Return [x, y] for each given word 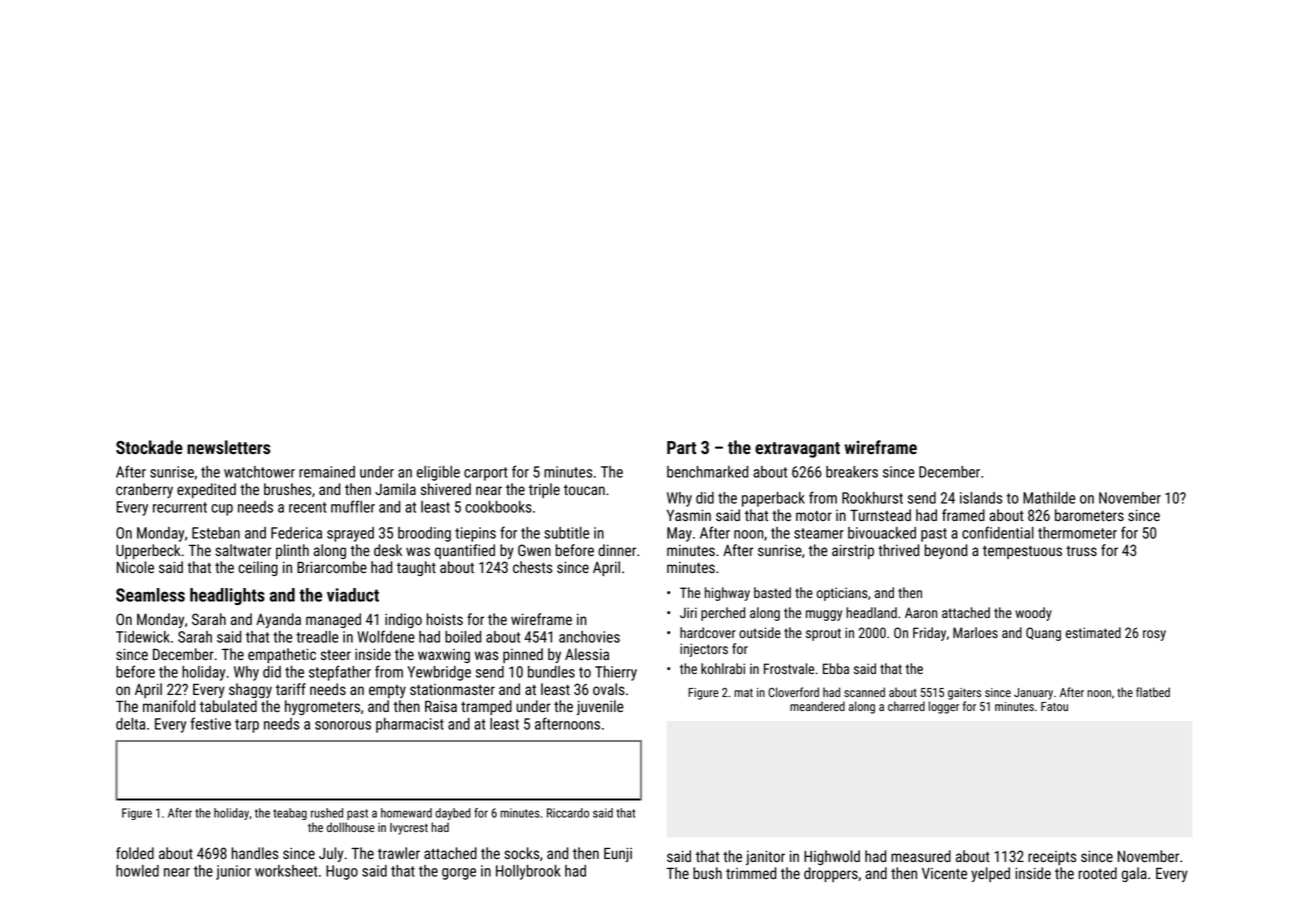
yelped [990, 874]
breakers [852, 472]
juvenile [600, 707]
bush [707, 873]
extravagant [797, 450]
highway [727, 594]
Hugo [342, 872]
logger [944, 707]
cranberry [144, 490]
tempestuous [1022, 552]
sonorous [343, 725]
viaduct [353, 595]
